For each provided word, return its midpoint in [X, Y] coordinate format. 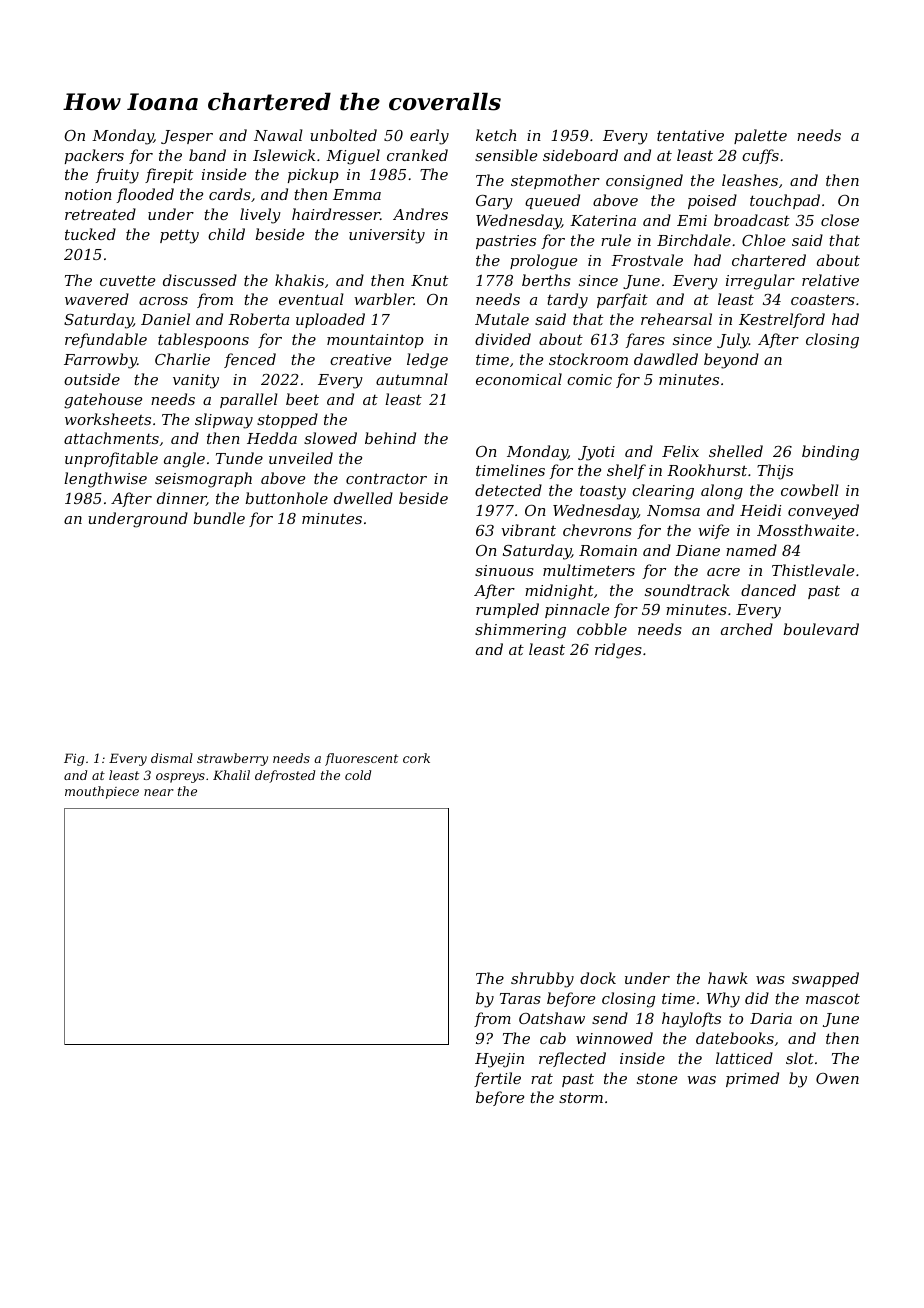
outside [92, 379]
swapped [825, 979]
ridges [618, 651]
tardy [567, 301]
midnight [559, 592]
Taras [520, 998]
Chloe [763, 240]
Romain [608, 550]
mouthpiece [102, 792]
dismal [172, 758]
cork [416, 758]
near [159, 792]
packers [94, 156]
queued [552, 201]
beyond [731, 361]
